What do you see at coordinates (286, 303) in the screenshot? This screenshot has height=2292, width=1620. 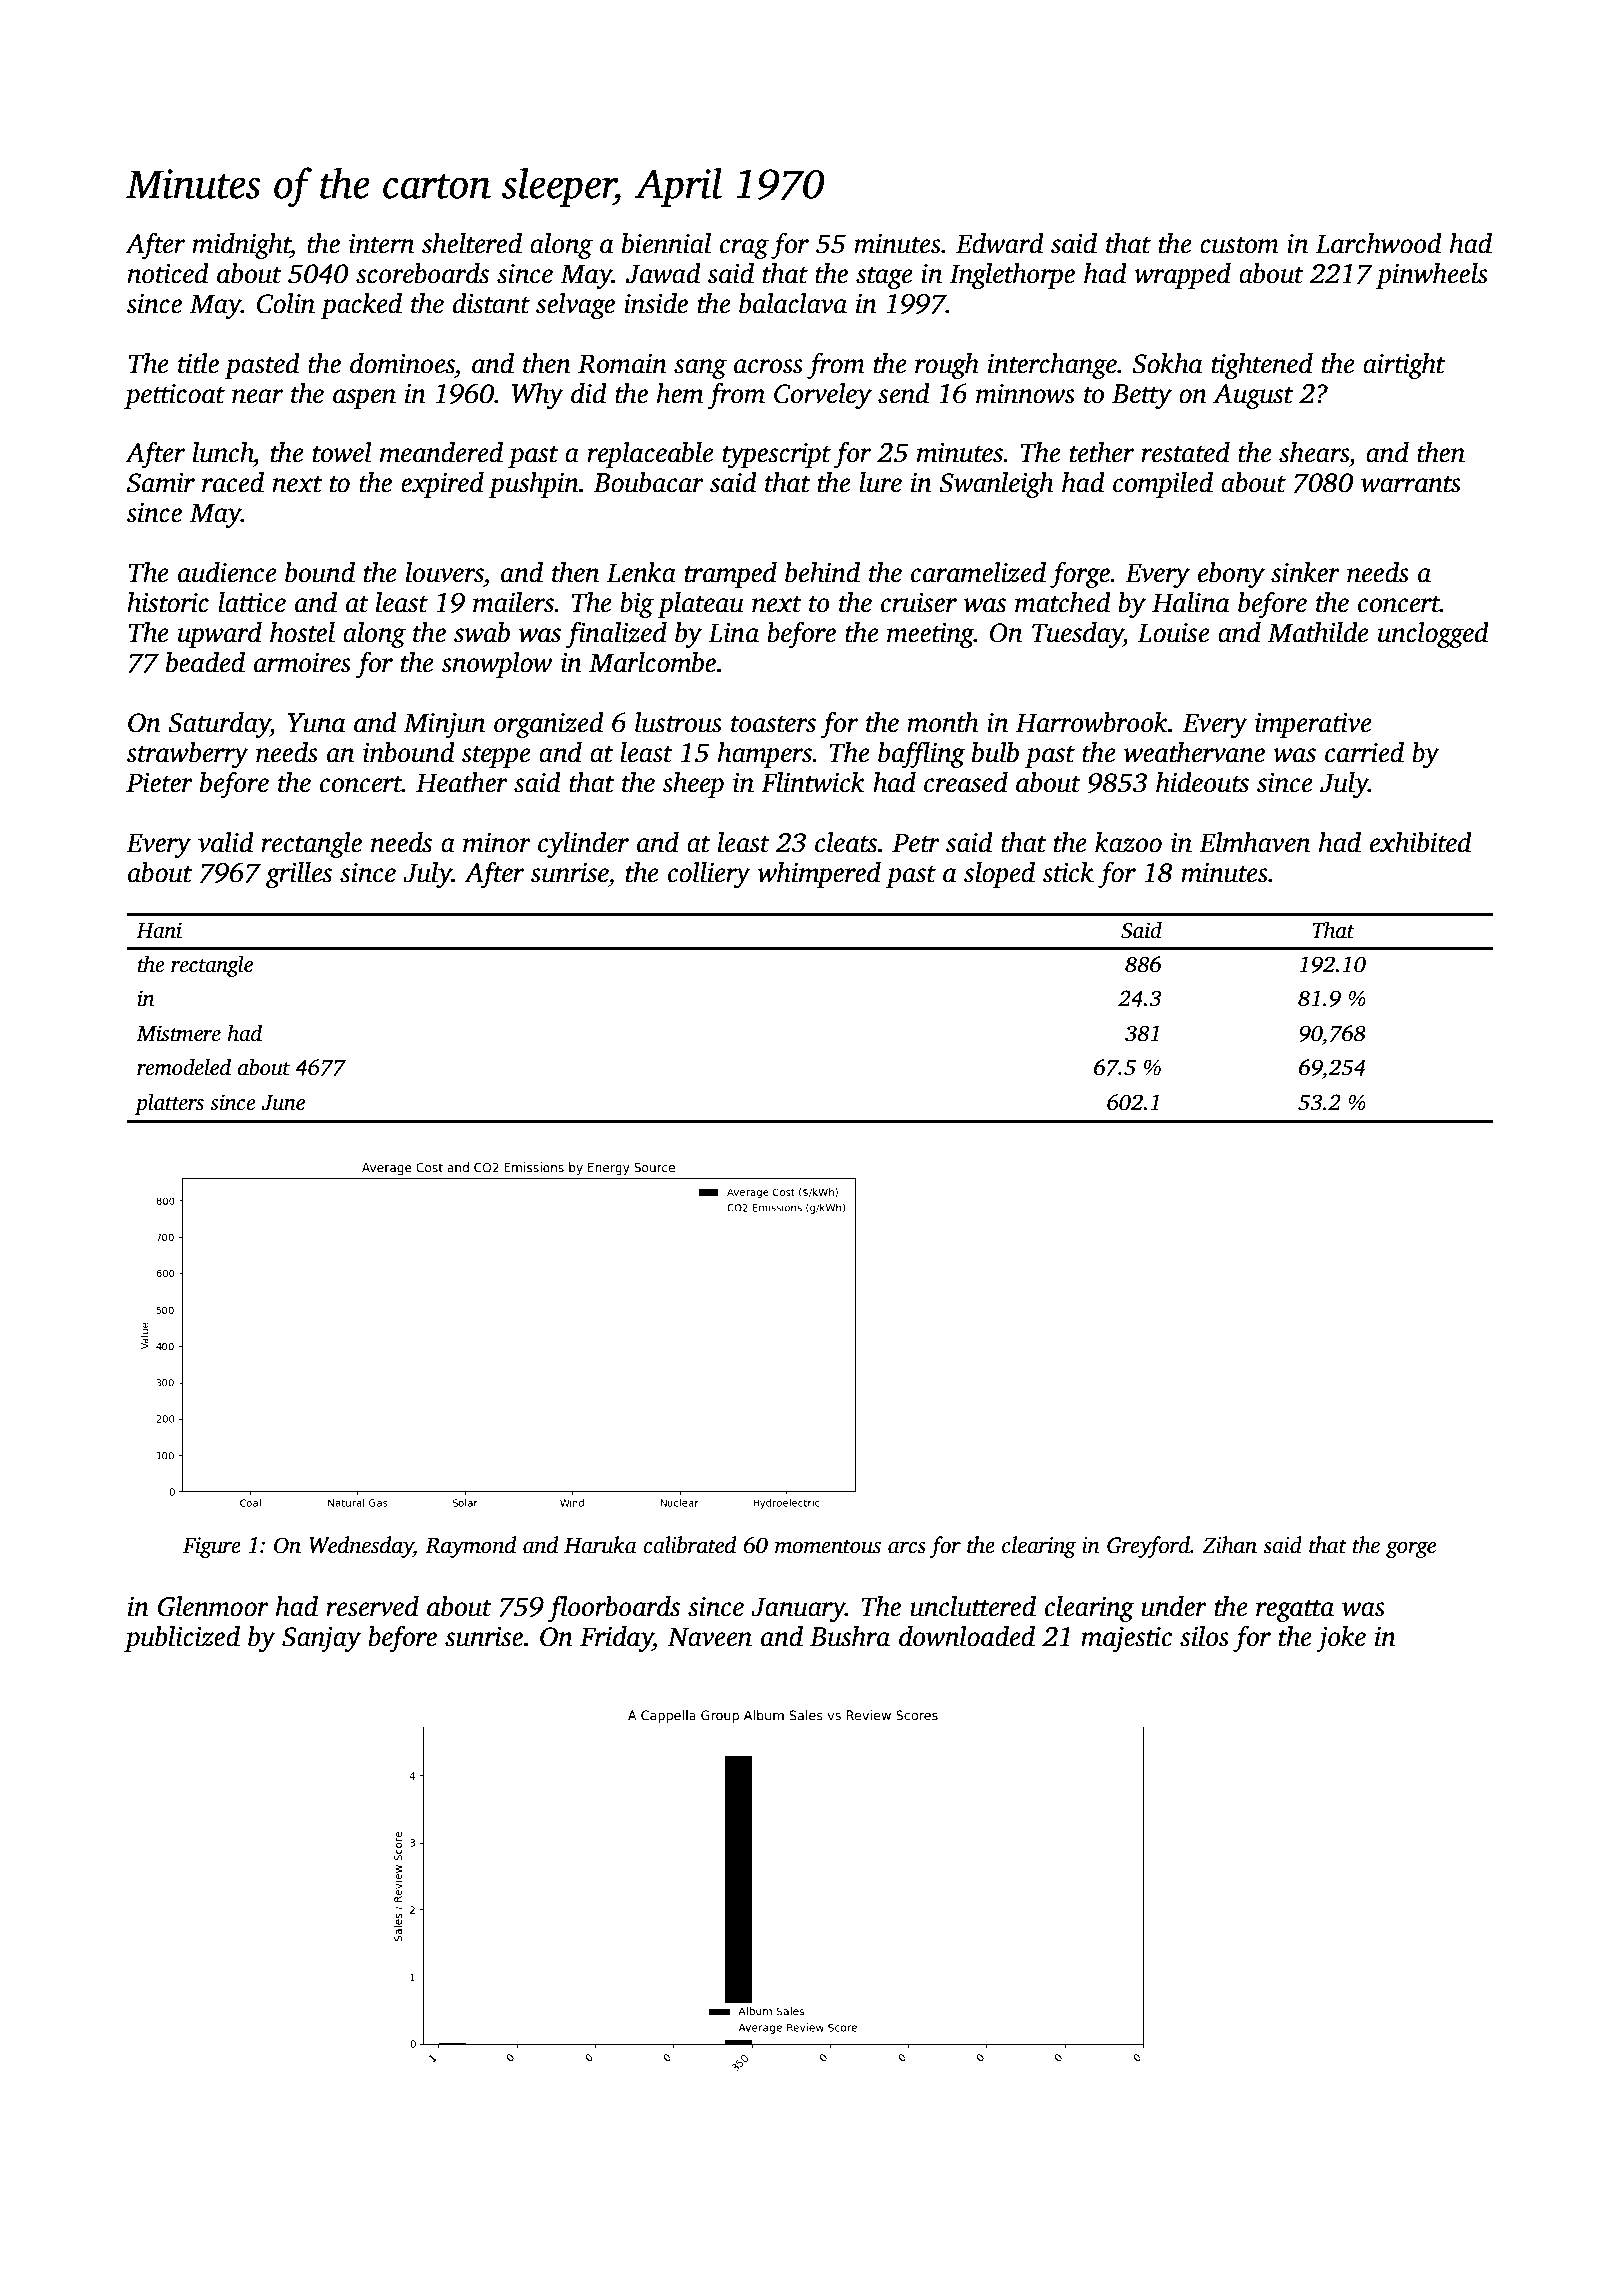 I see `Colin` at bounding box center [286, 303].
